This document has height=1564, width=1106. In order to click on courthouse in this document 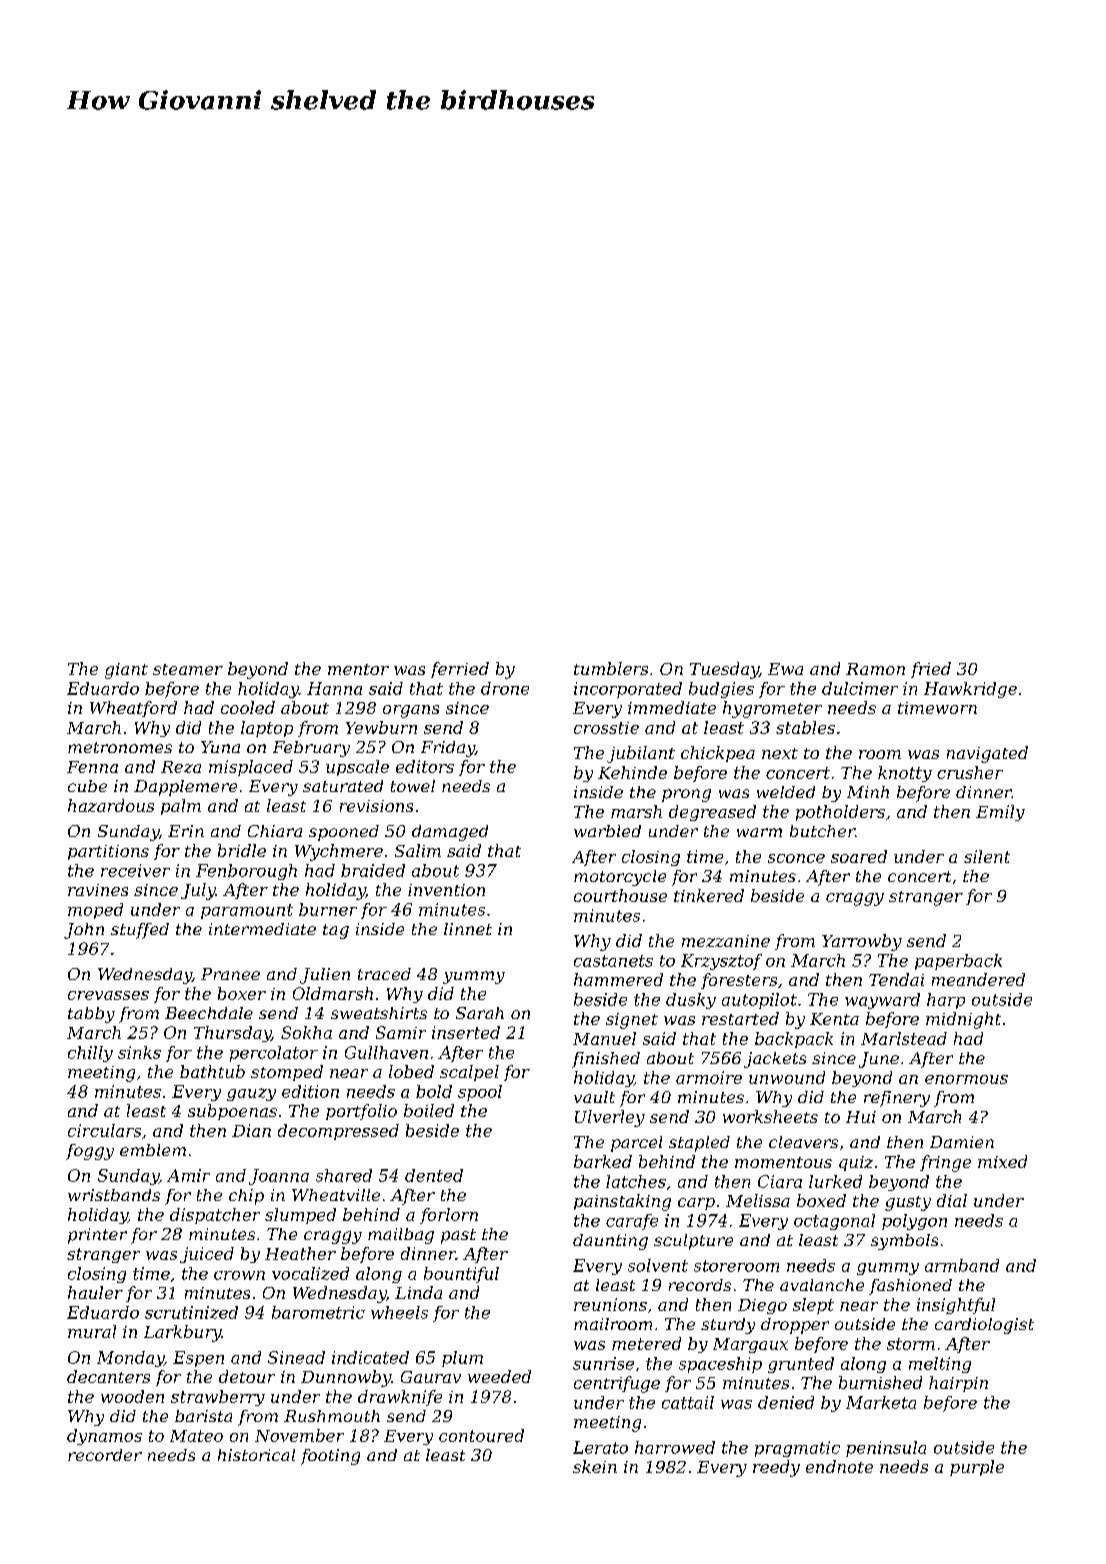, I will do `click(620, 895)`.
